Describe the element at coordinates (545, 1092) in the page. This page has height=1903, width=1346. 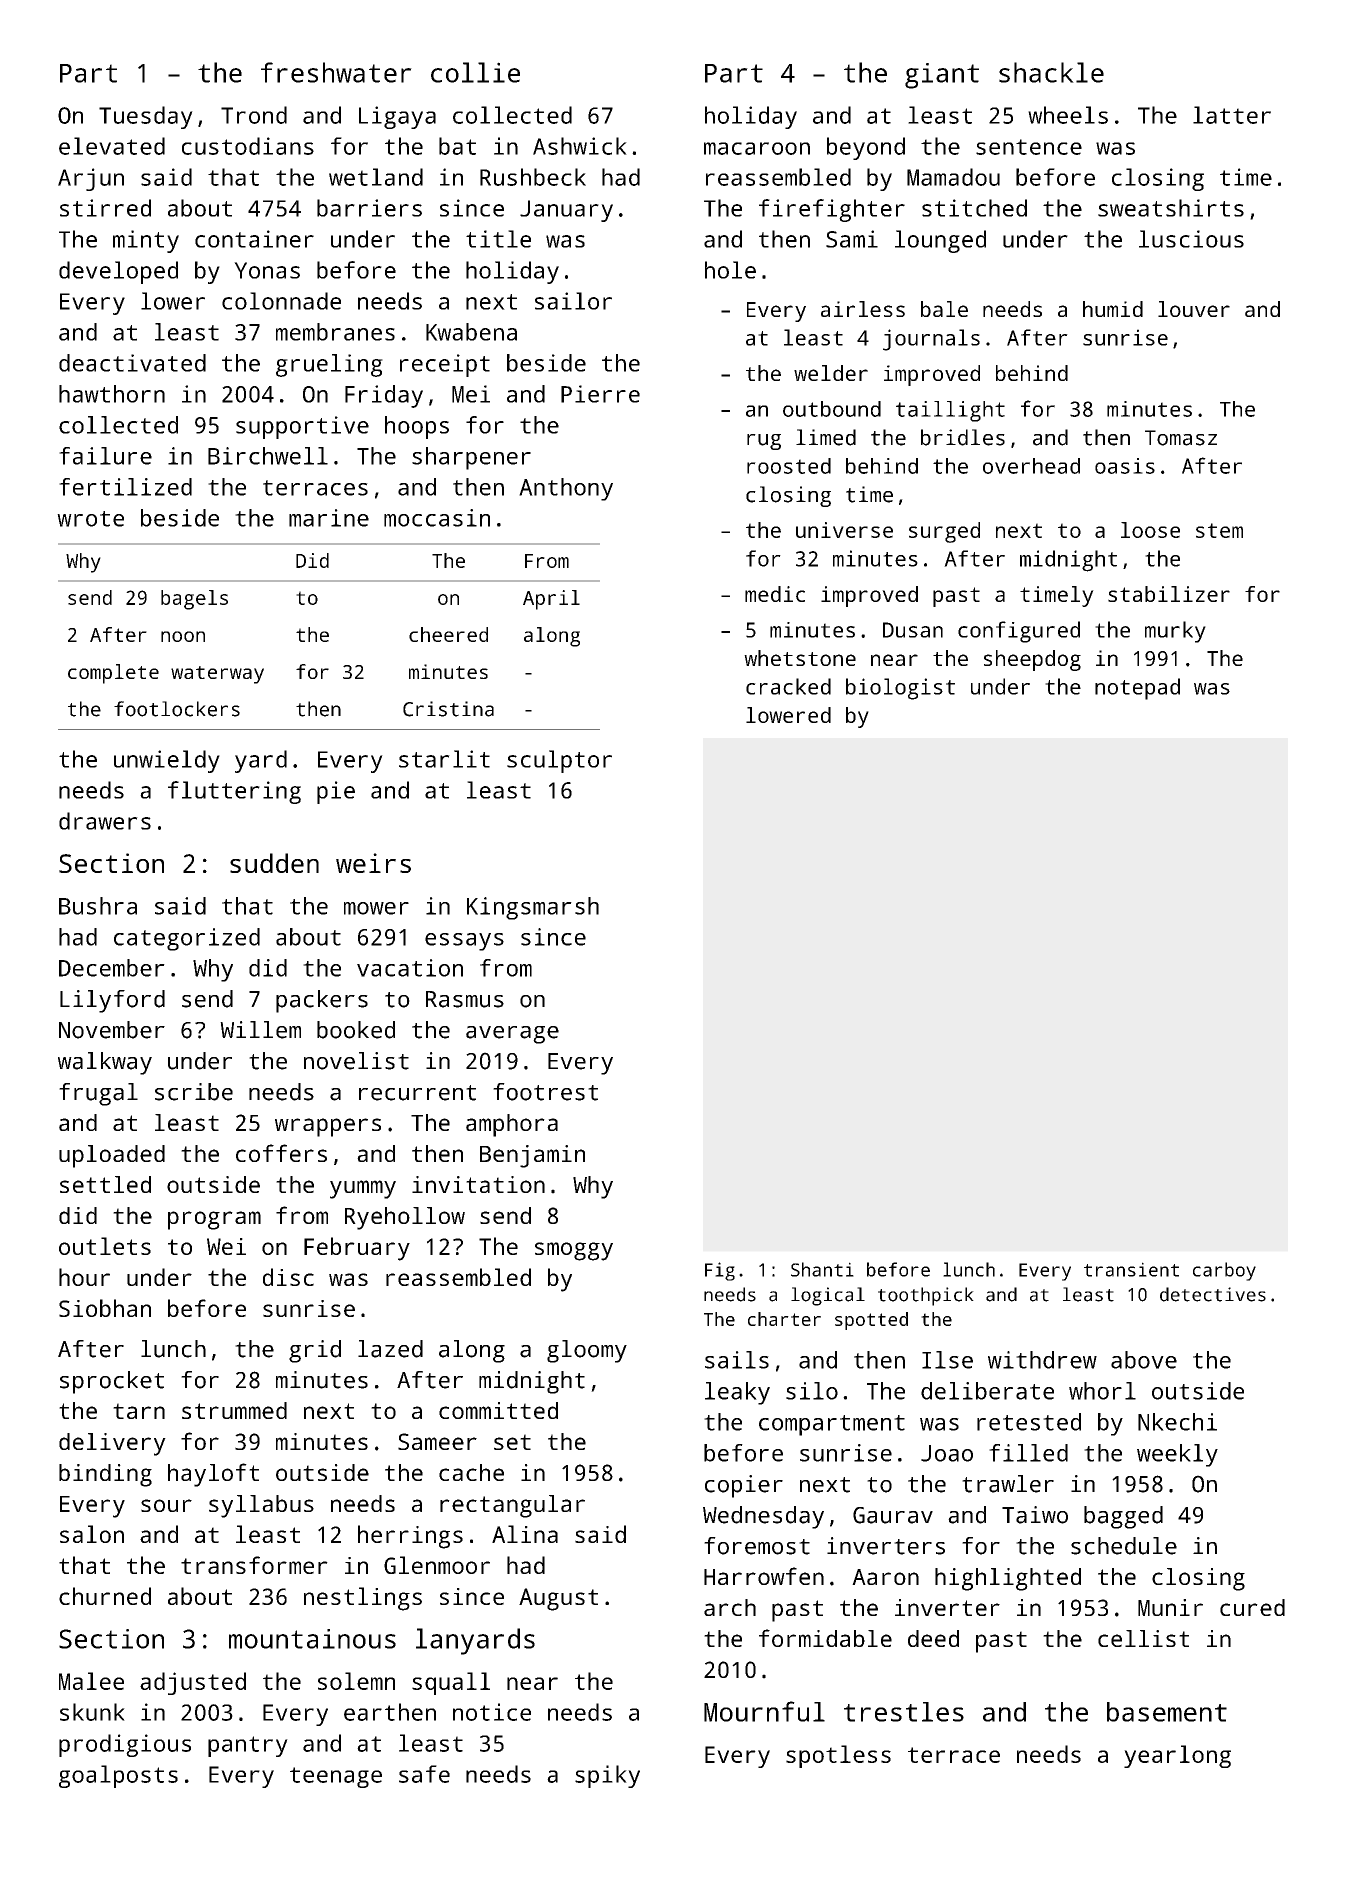
I see `footrest` at that location.
